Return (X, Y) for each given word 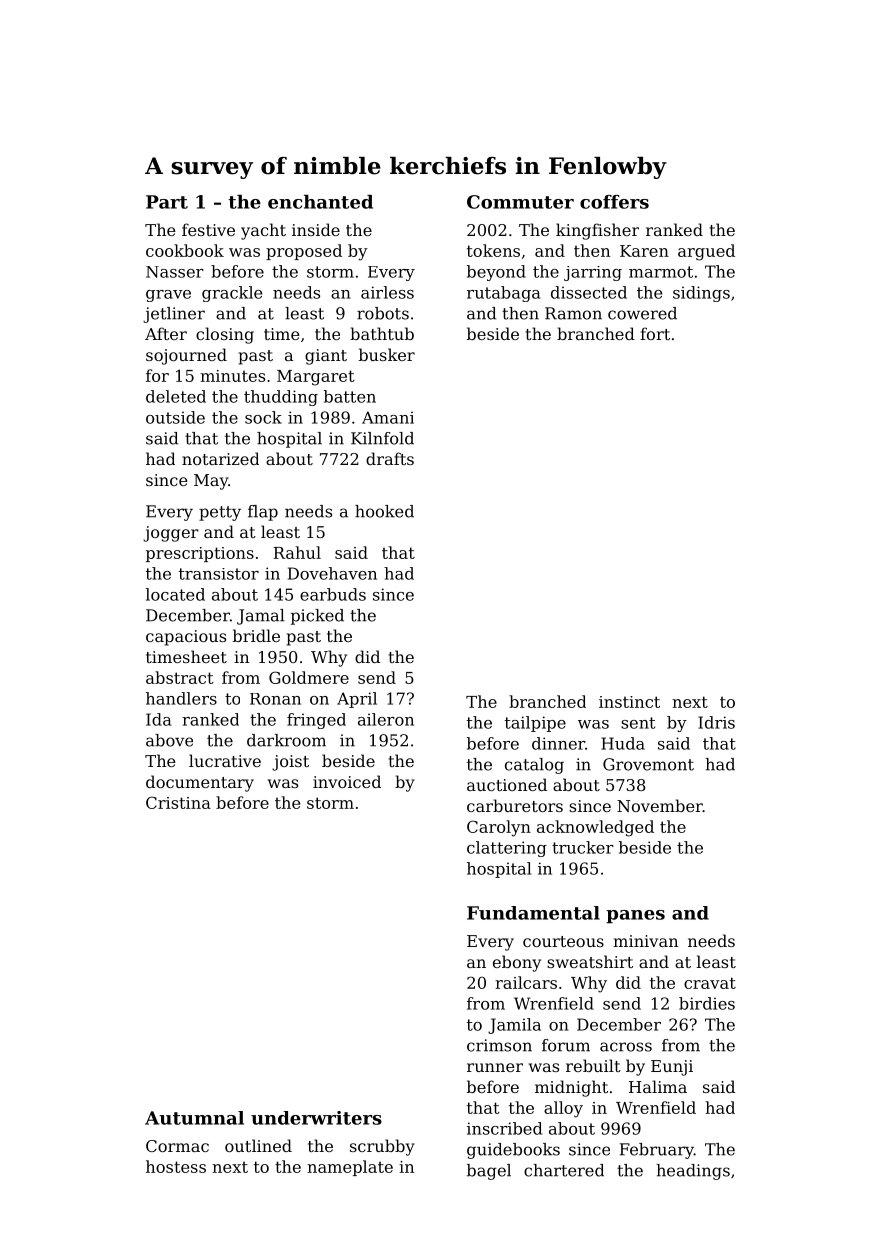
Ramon (573, 313)
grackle (232, 294)
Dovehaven (332, 573)
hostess (176, 1166)
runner (495, 1067)
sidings (701, 294)
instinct (629, 702)
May (211, 482)
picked (317, 617)
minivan (645, 941)
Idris (716, 722)
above (169, 740)
